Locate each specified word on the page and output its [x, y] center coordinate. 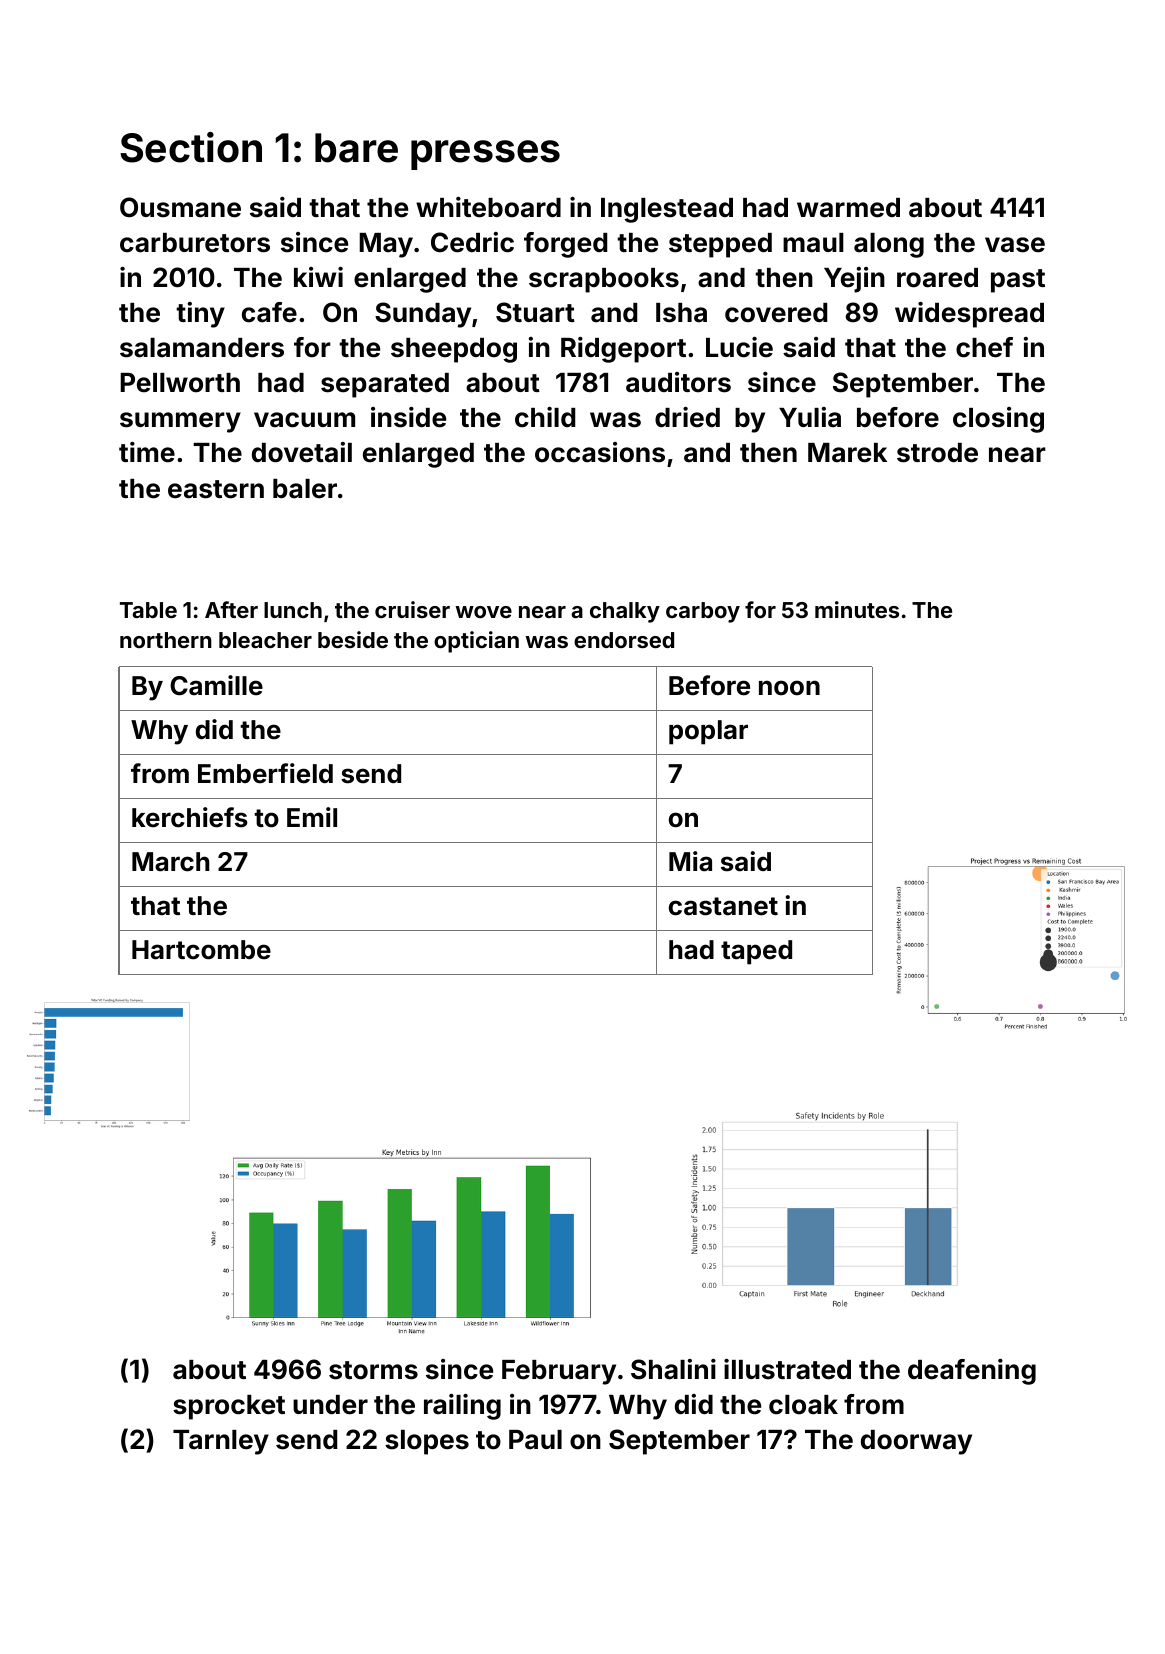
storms [373, 1370]
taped [756, 952]
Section [191, 147]
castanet [723, 906]
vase [1015, 245]
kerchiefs [190, 817]
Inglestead [667, 210]
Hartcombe [201, 950]
